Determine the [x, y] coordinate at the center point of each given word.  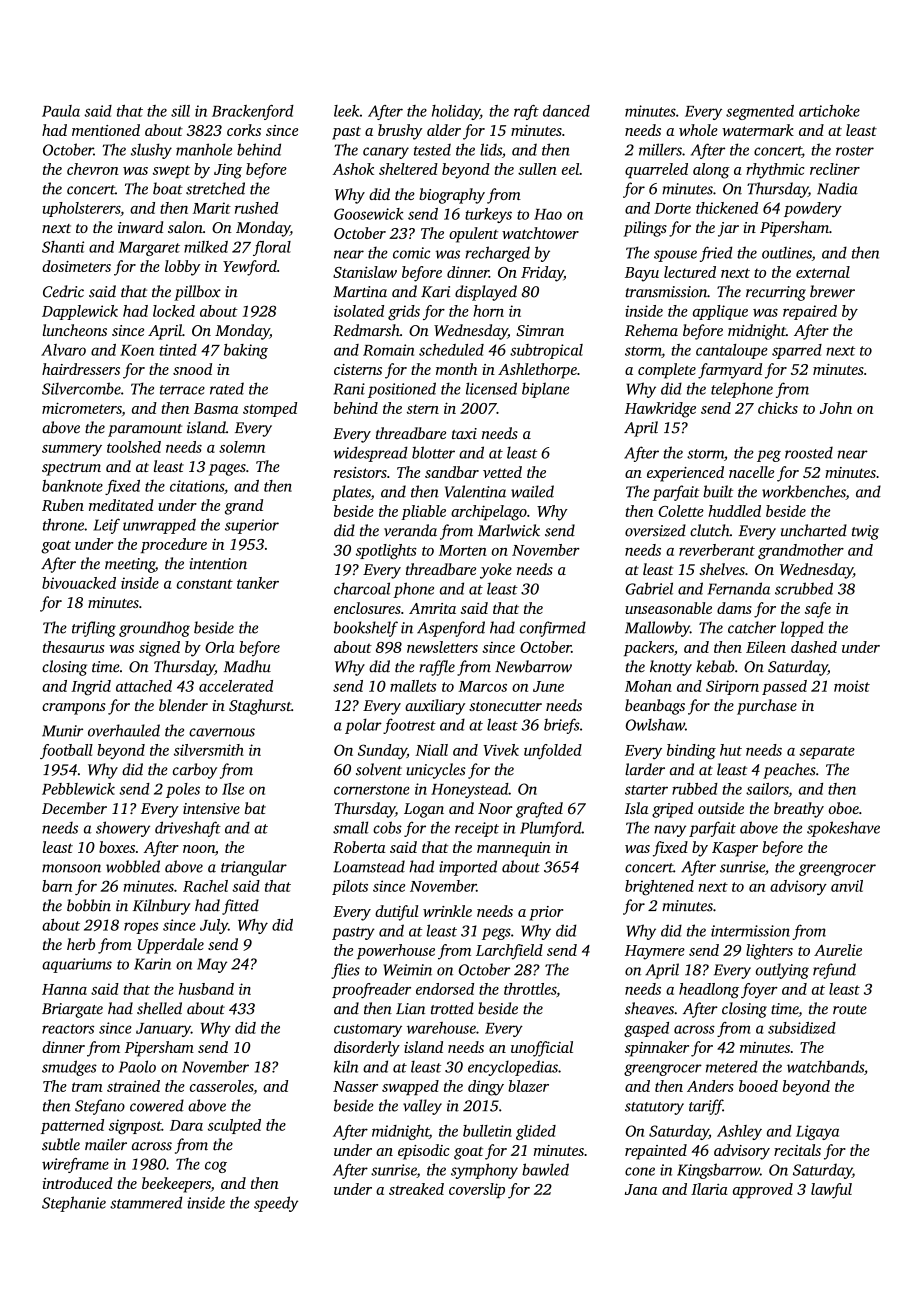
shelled [159, 1008]
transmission [666, 292]
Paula [61, 111]
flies [345, 971]
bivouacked [79, 583]
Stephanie [74, 1204]
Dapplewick [80, 312]
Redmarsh [366, 330]
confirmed [553, 629]
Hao [548, 214]
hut [731, 750]
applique [720, 312]
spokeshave [843, 829]
